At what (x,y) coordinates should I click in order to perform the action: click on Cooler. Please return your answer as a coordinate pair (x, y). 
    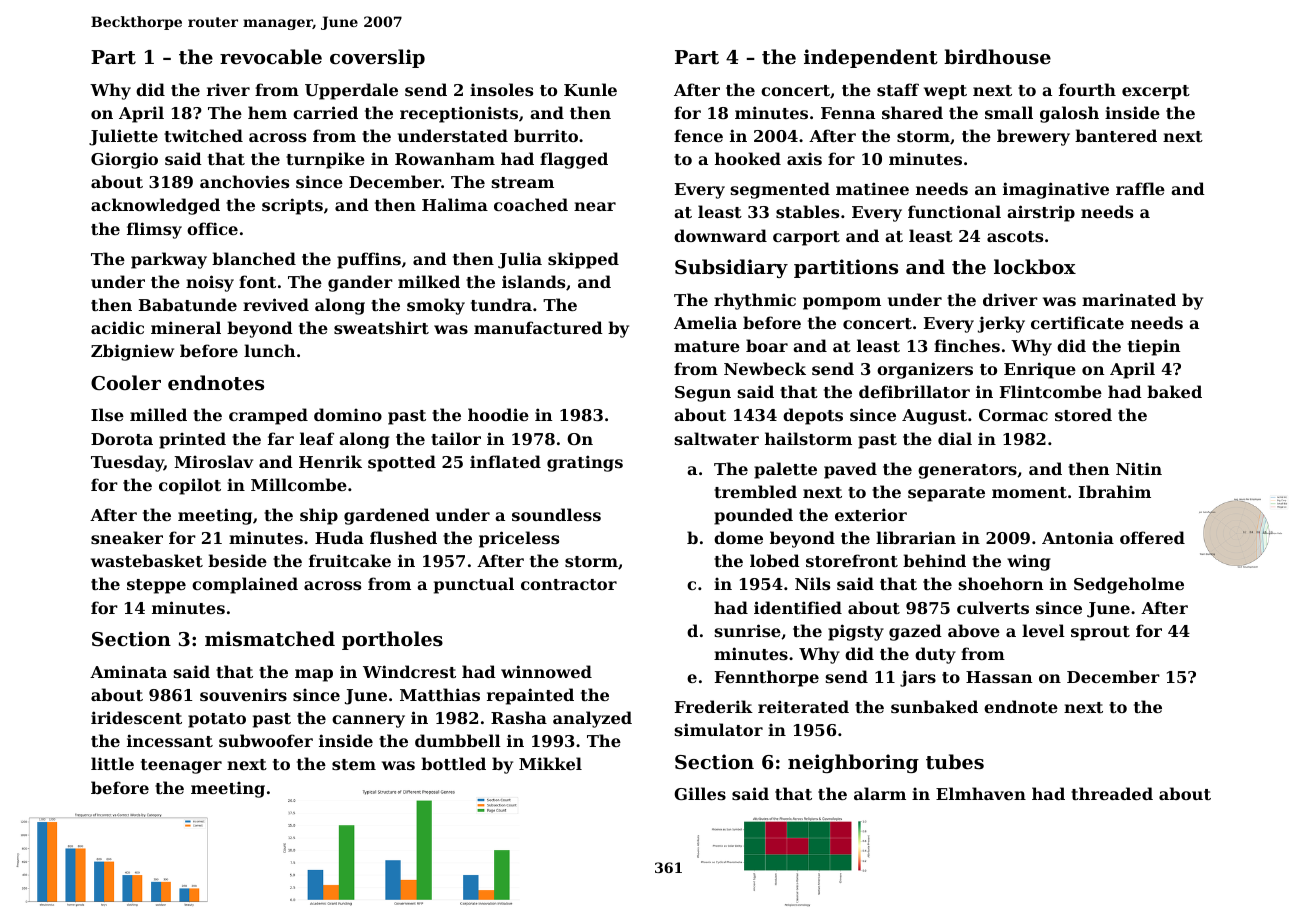
    Looking at the image, I should click on (126, 382).
